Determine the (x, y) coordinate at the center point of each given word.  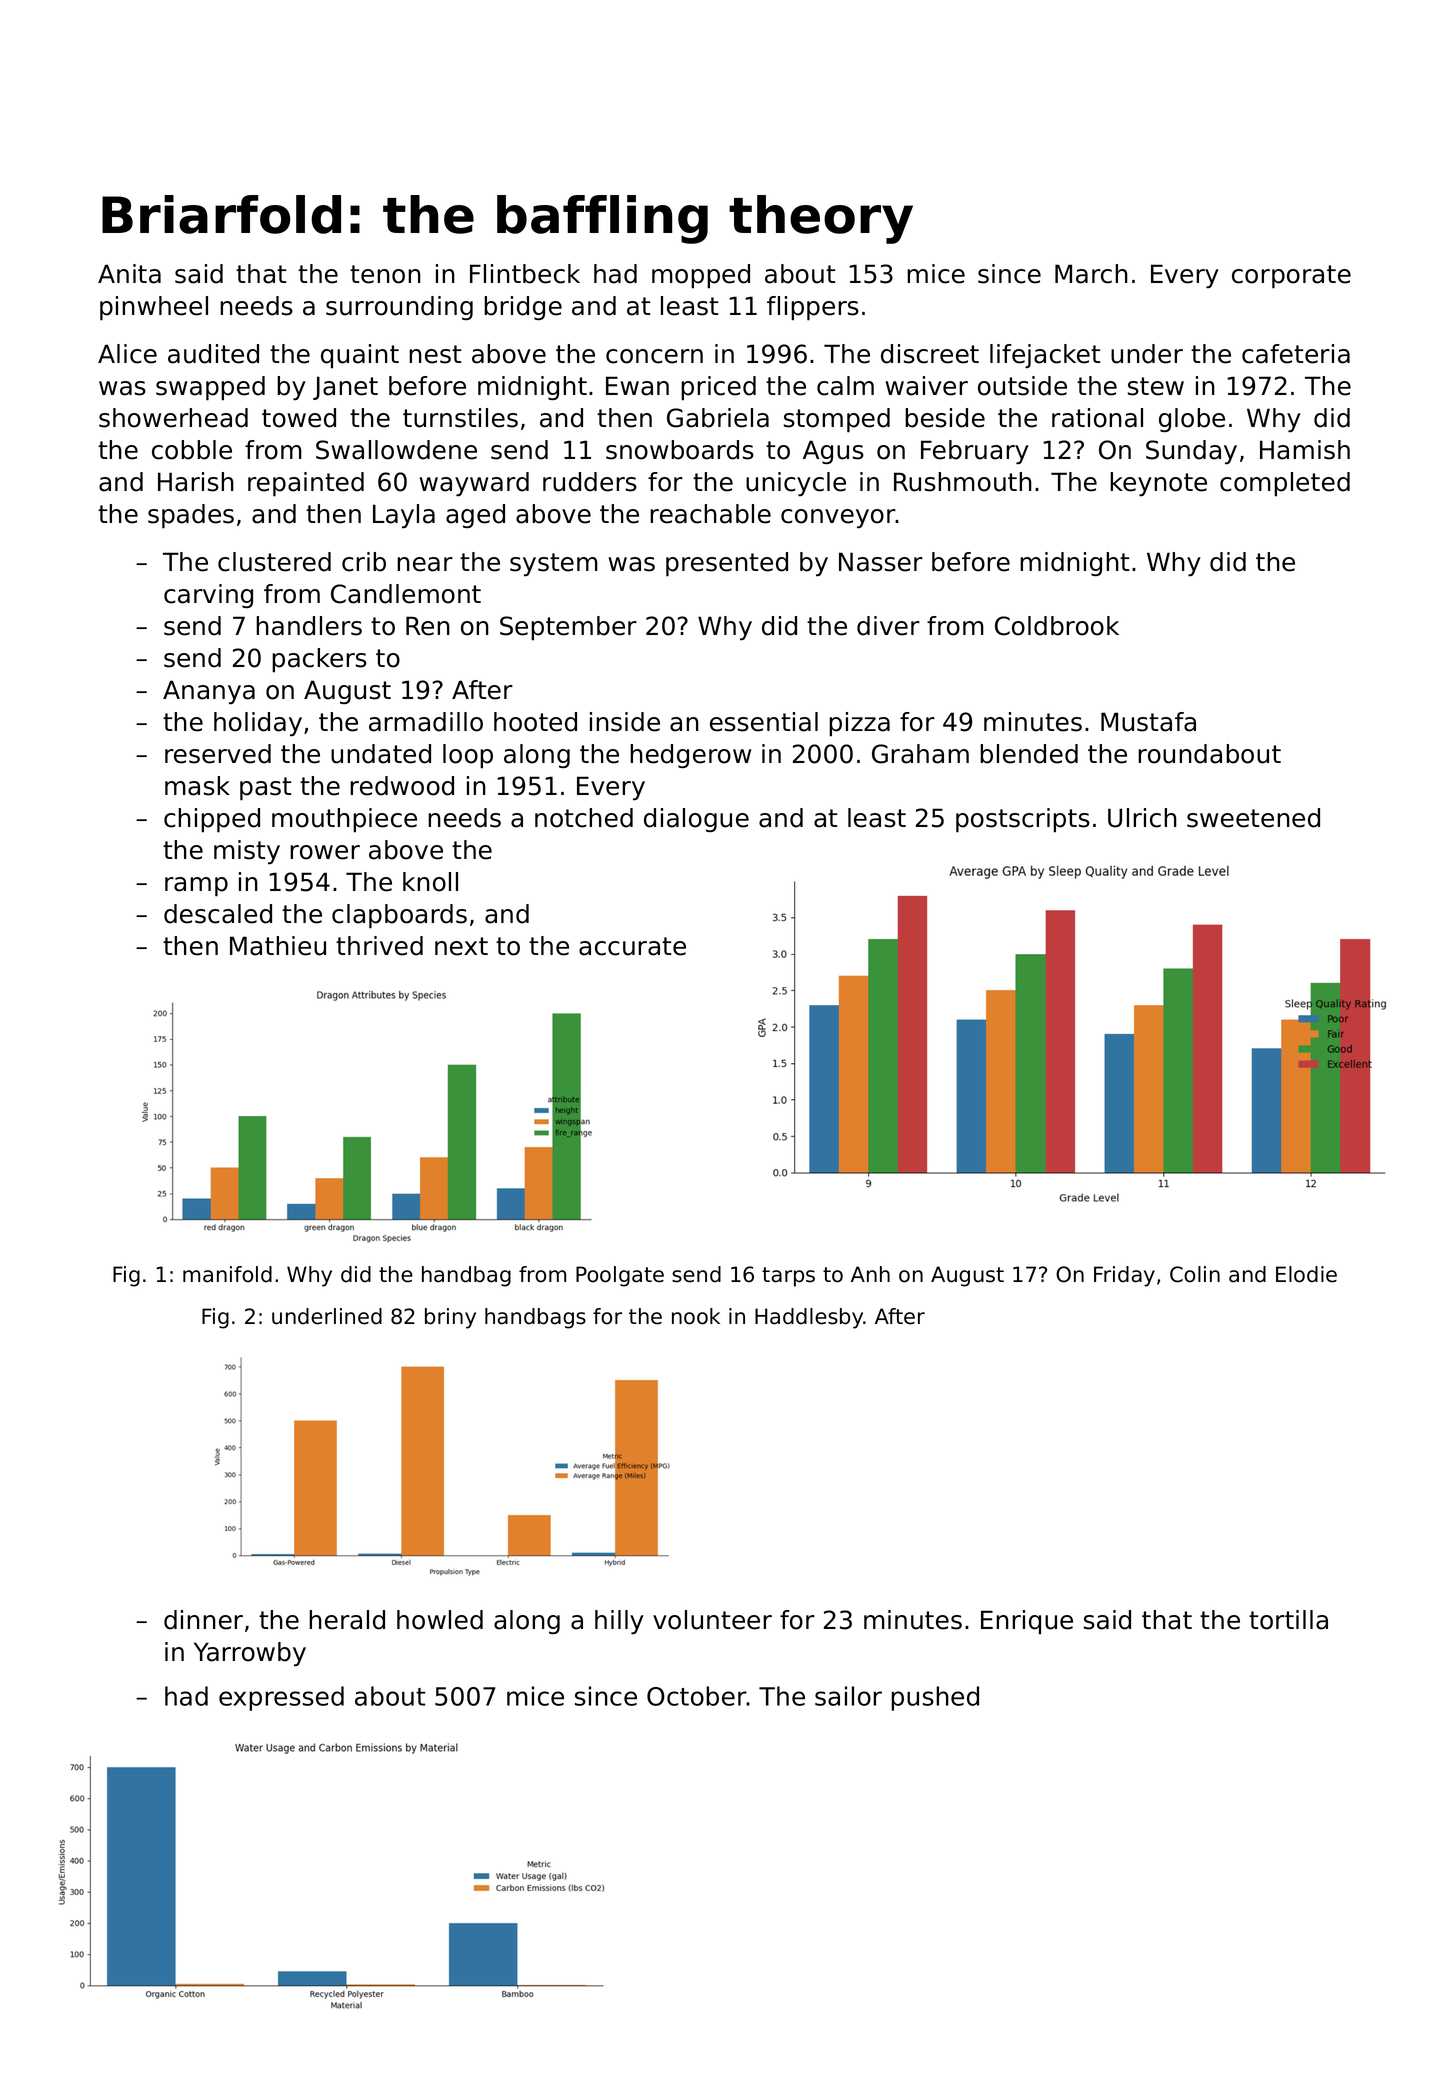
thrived (379, 946)
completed (1285, 484)
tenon (385, 274)
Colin (1195, 1274)
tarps (788, 1277)
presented (727, 564)
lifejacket (1045, 356)
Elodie (1306, 1274)
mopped (701, 276)
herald (347, 1620)
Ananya (209, 692)
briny (450, 1318)
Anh (870, 1274)
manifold (227, 1274)
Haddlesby (809, 1318)
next (461, 946)
